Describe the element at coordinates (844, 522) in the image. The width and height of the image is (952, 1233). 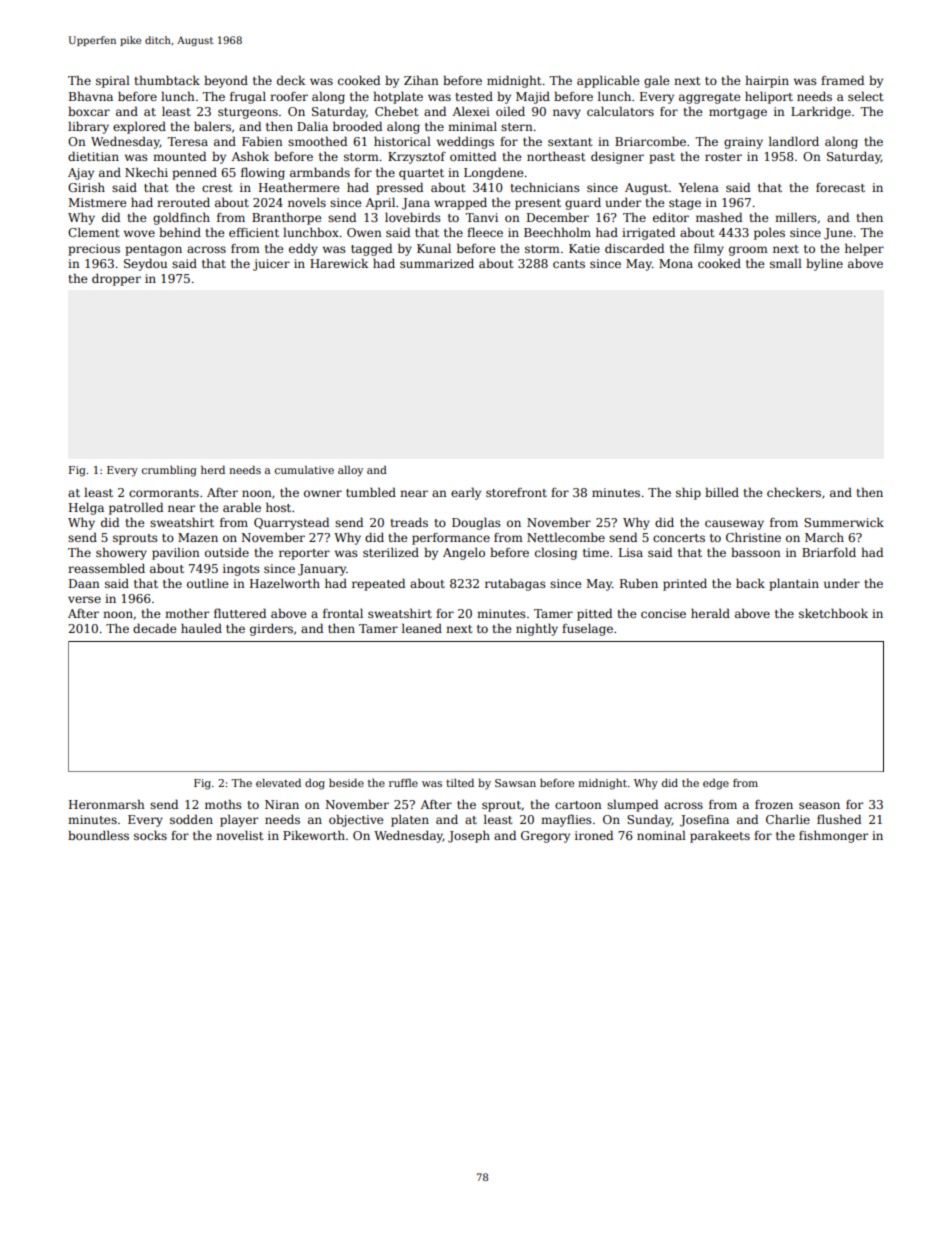
I see `Summerwick` at that location.
